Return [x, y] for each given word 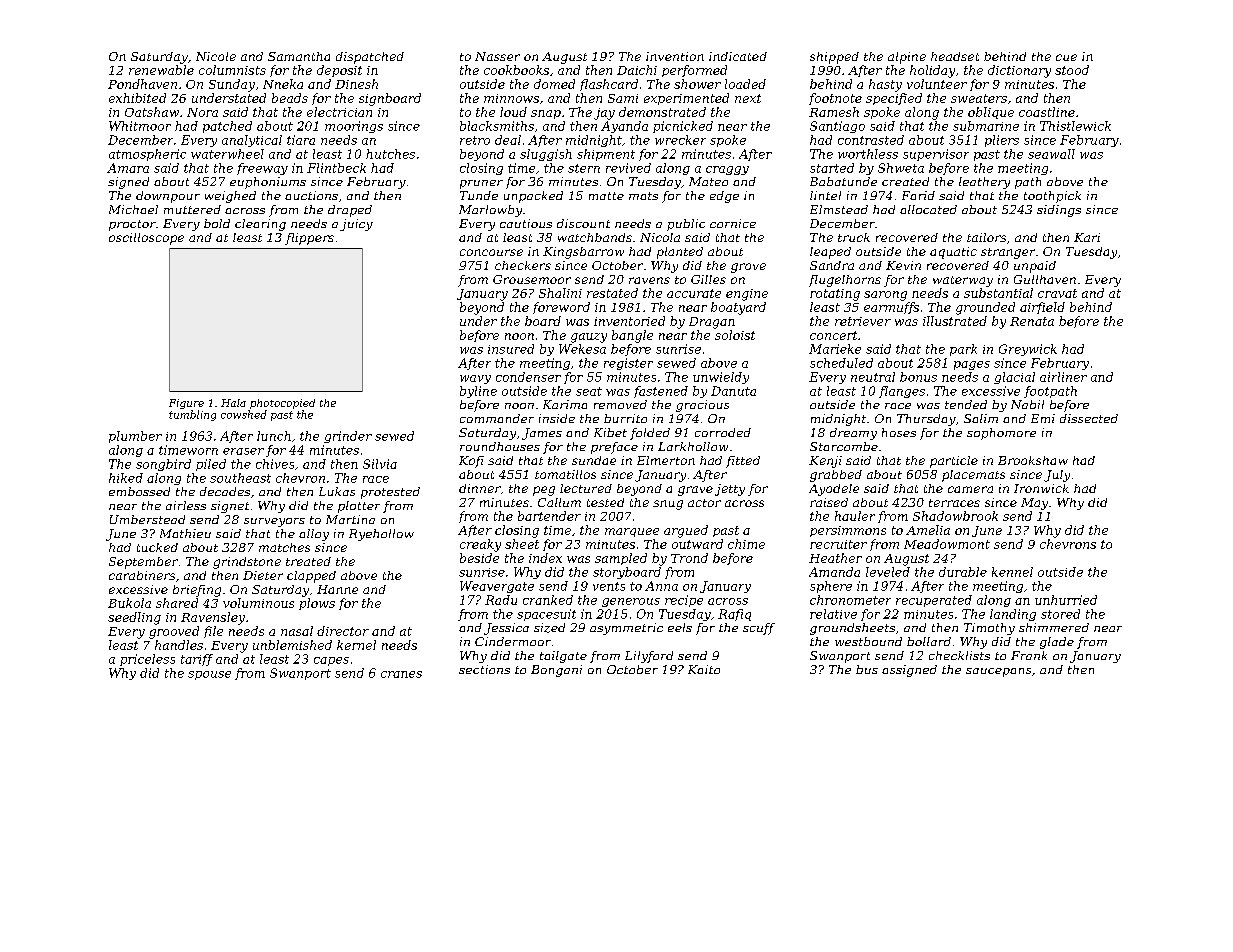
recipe [684, 601]
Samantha [299, 56]
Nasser [497, 56]
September [143, 563]
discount [583, 223]
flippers [309, 239]
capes [331, 661]
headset [955, 56]
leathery [984, 183]
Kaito [704, 669]
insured [511, 349]
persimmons [848, 531]
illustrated [955, 321]
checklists [959, 655]
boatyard [738, 308]
